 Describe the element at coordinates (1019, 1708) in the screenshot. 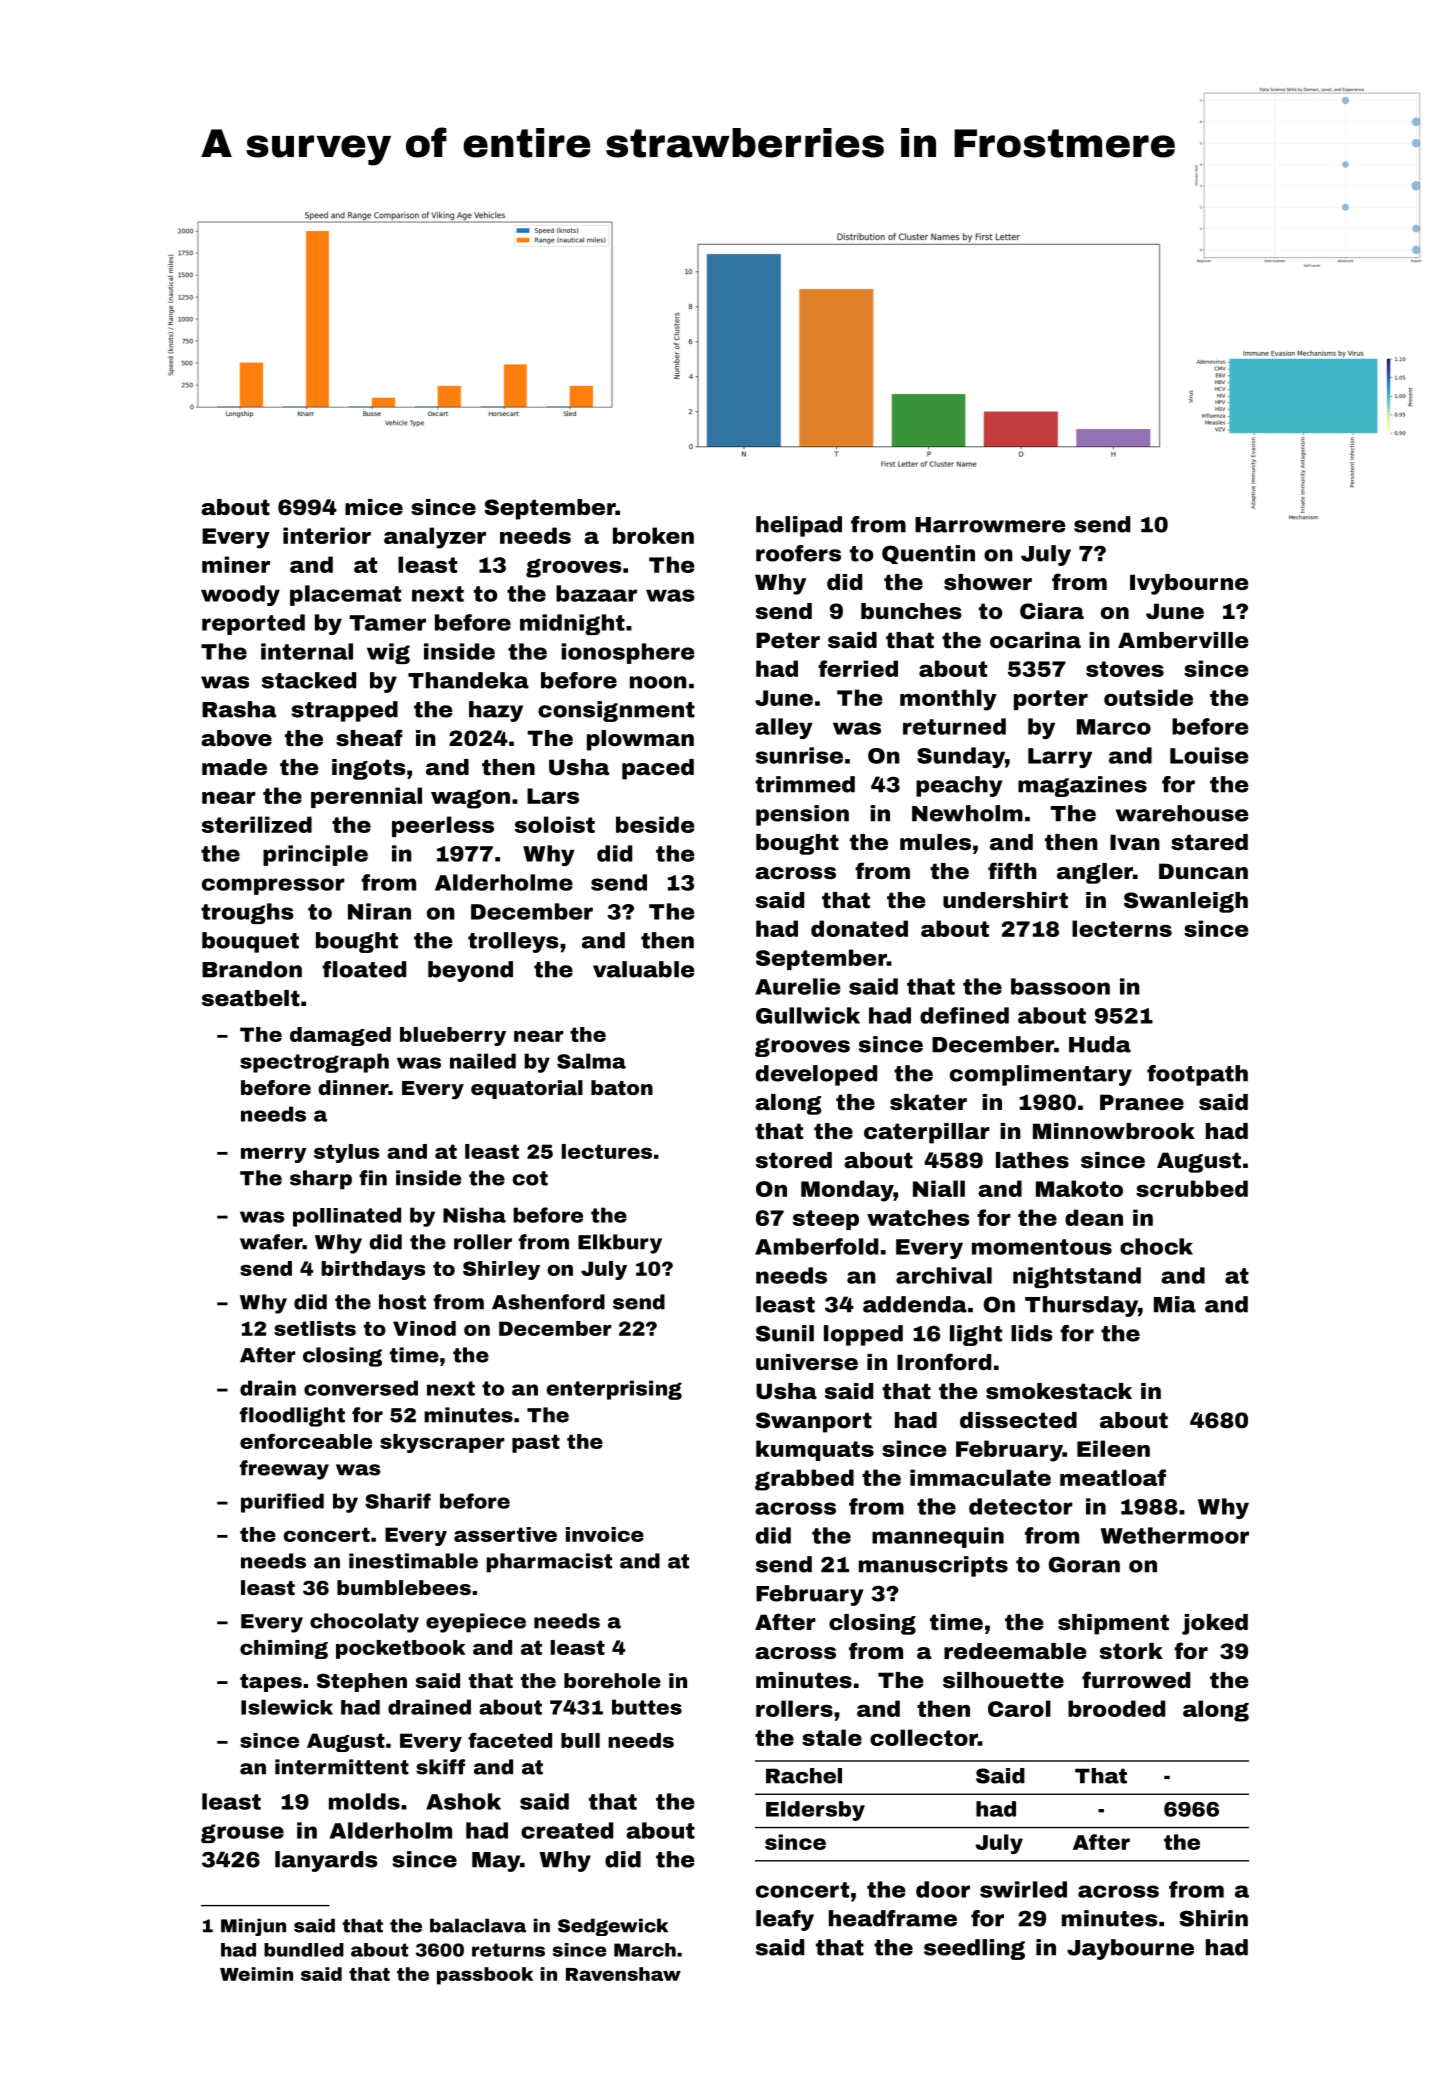

I see `Carol` at that location.
